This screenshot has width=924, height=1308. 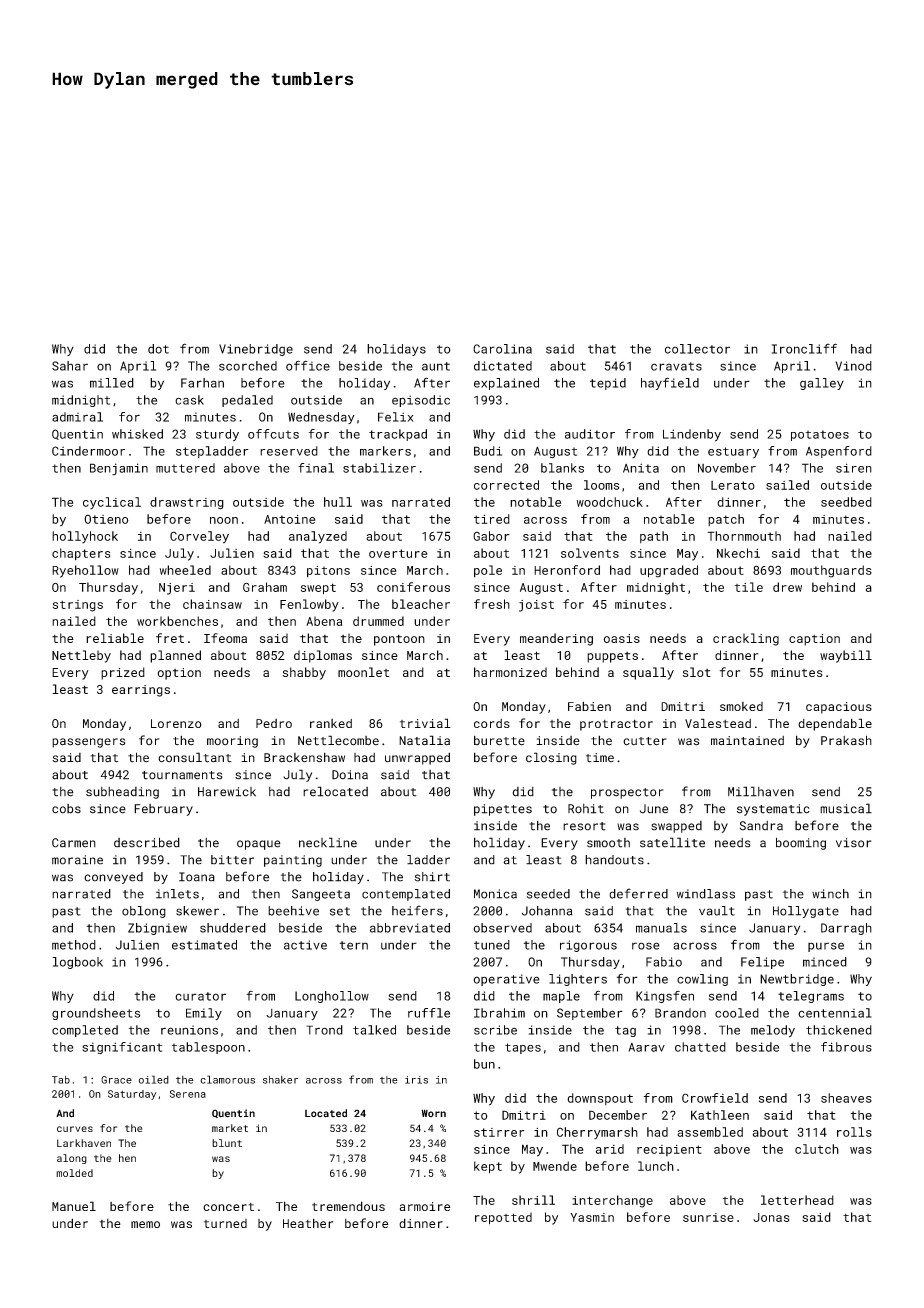 I want to click on along, so click(x=72, y=1159).
